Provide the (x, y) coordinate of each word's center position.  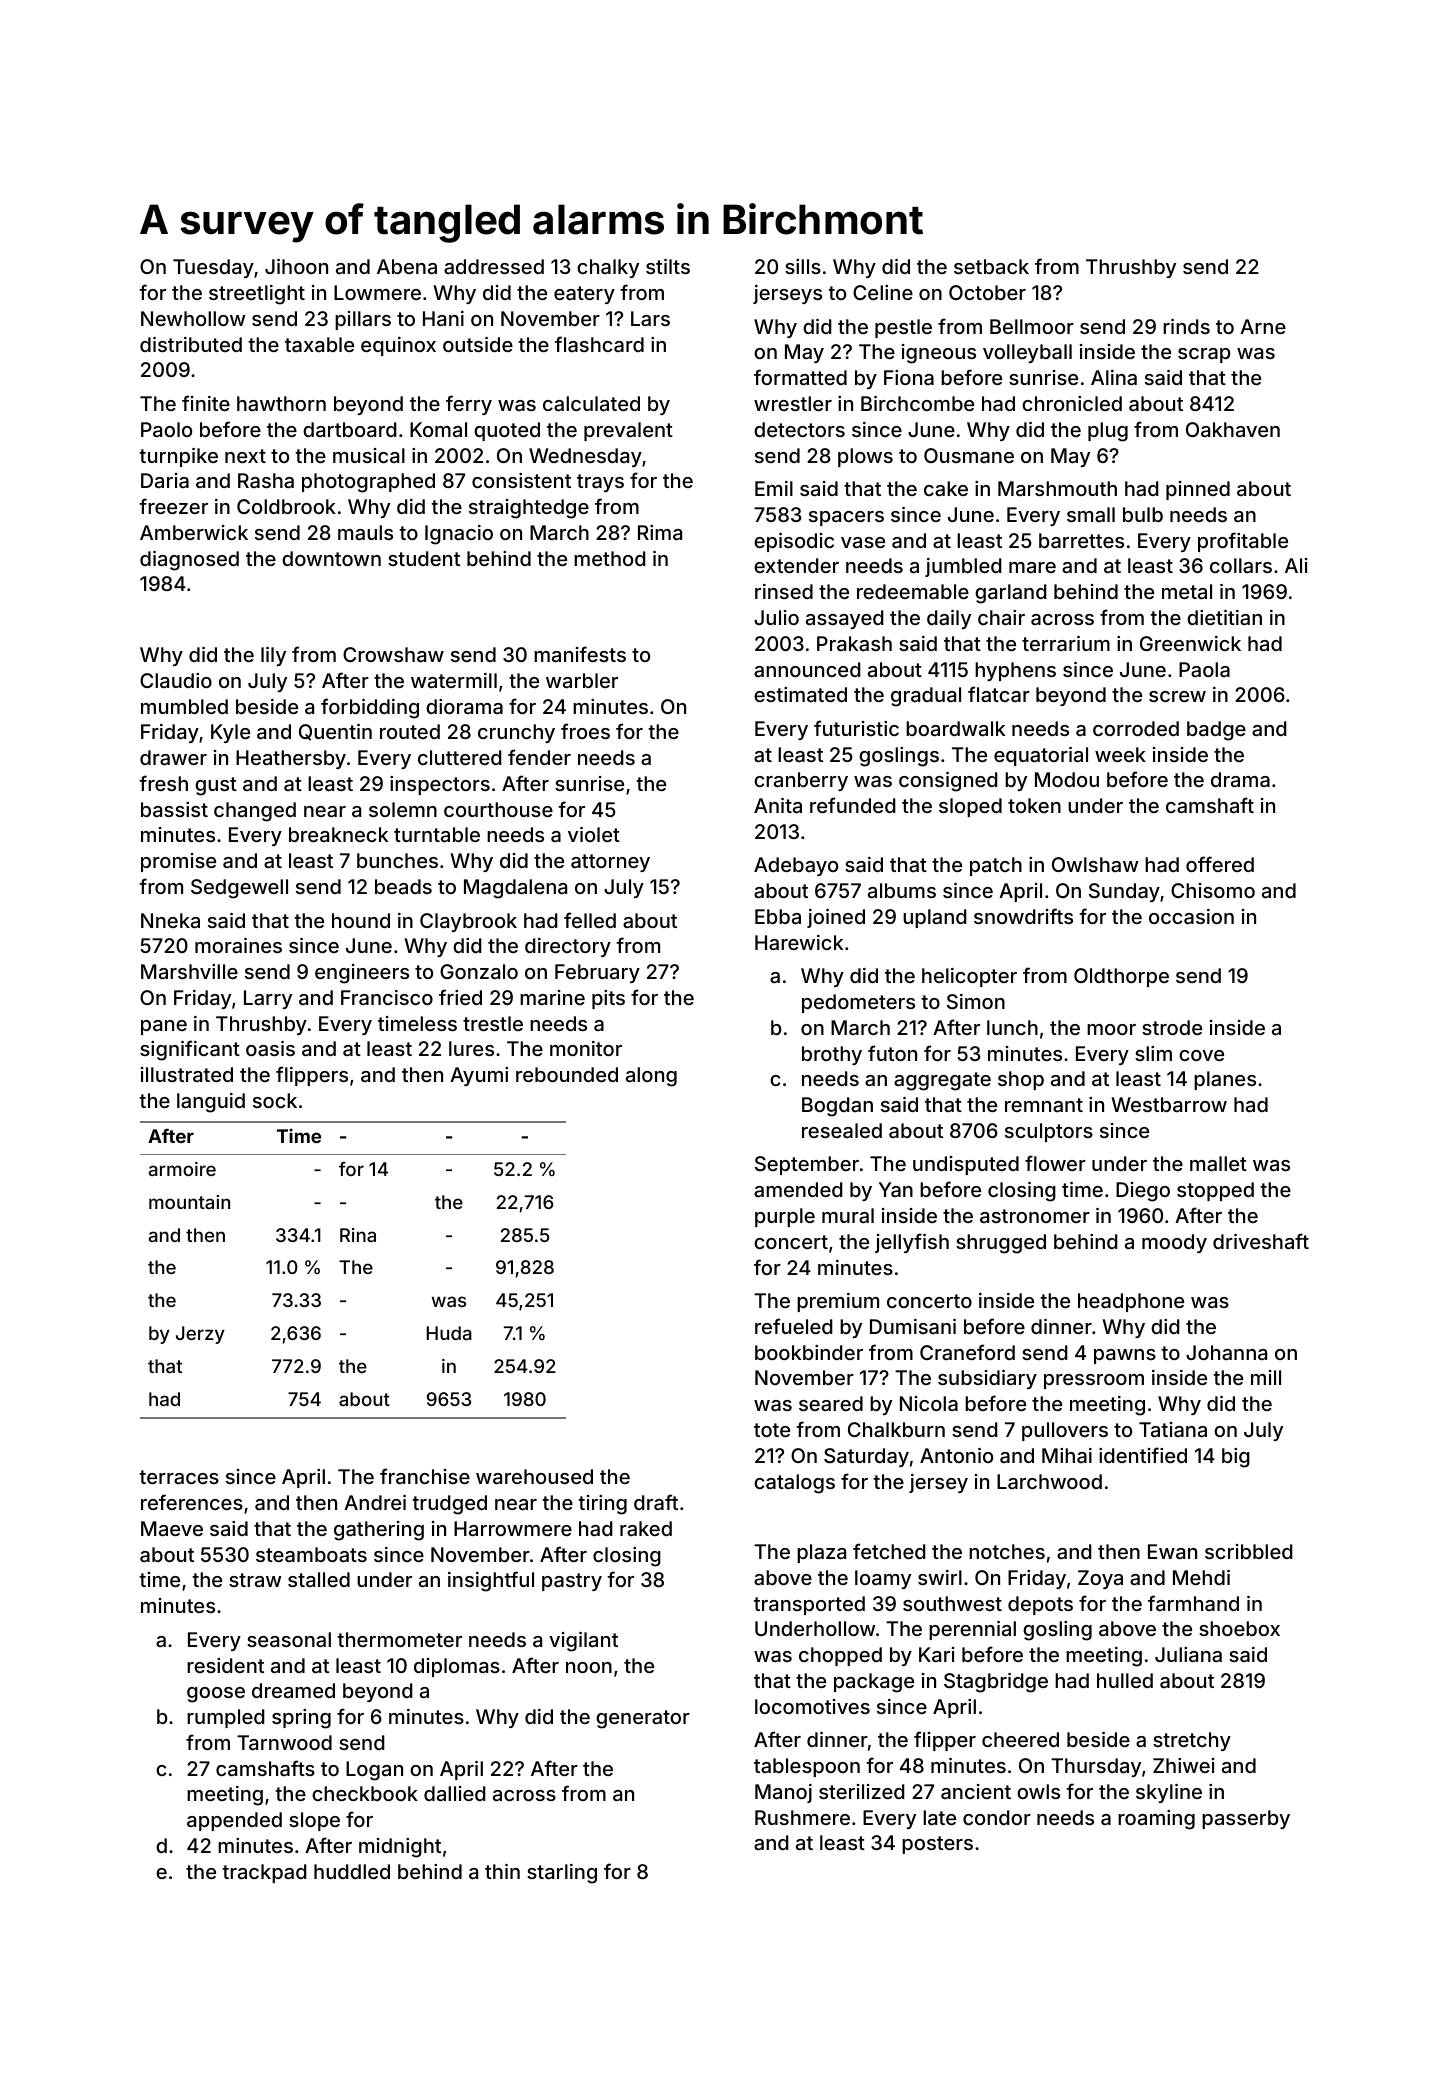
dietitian (1224, 617)
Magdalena (515, 889)
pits (608, 999)
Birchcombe (917, 403)
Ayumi (479, 1076)
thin (502, 1871)
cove (1201, 1055)
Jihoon (296, 266)
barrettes (1081, 540)
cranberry (801, 781)
